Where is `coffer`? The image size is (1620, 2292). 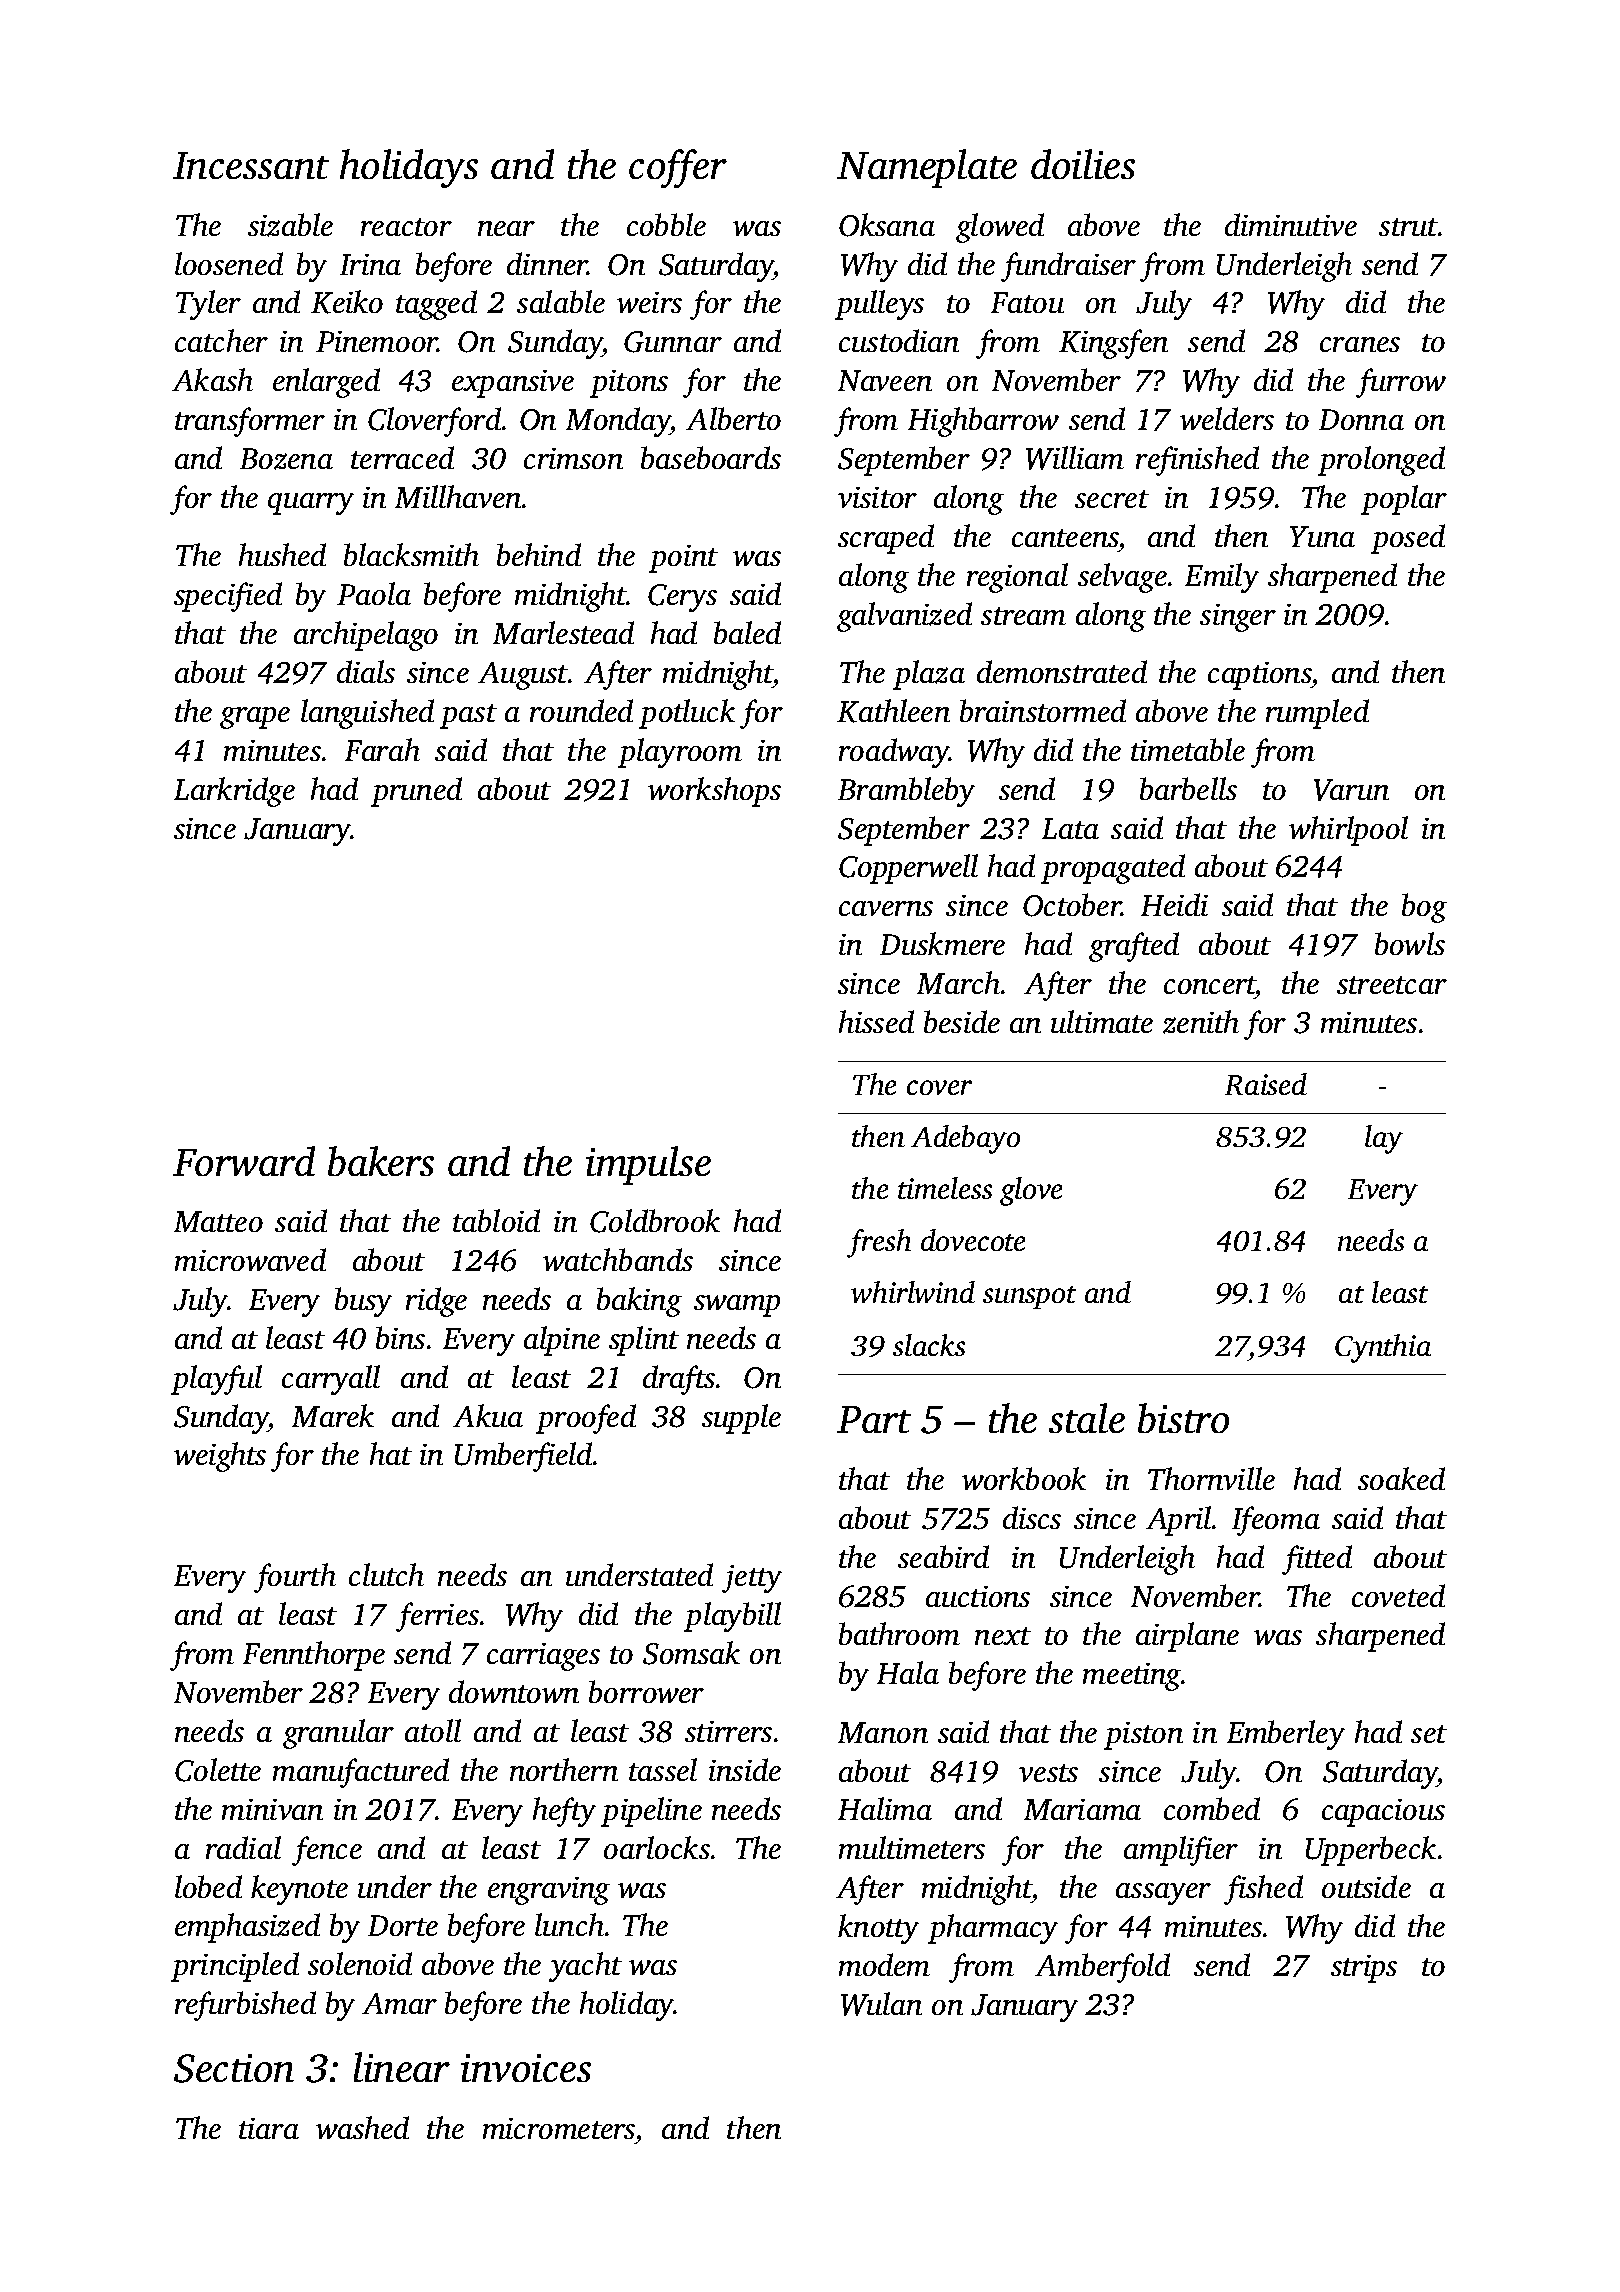
coffer is located at coordinates (678, 168).
